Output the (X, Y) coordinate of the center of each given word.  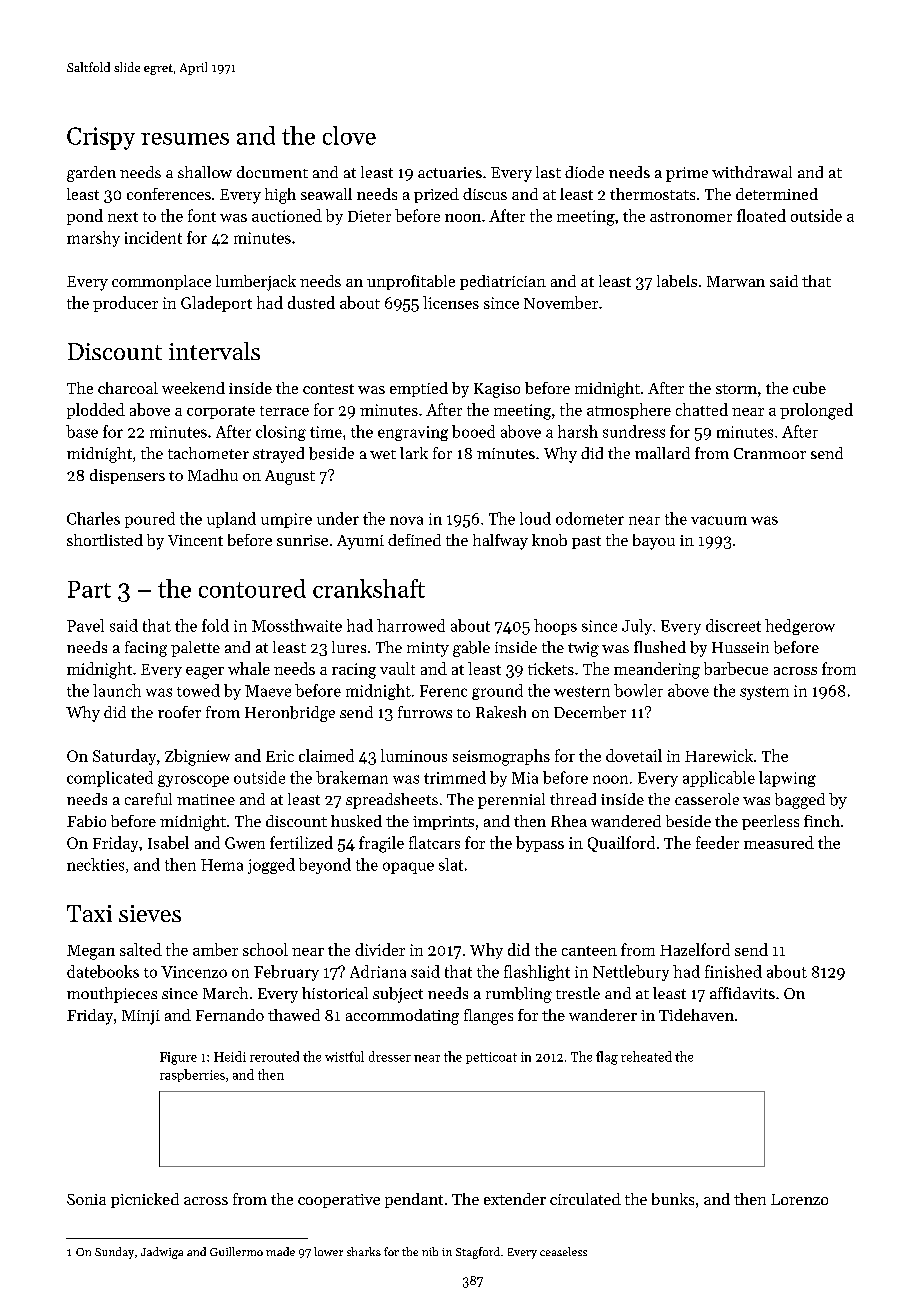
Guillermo (236, 1251)
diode (584, 172)
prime (687, 174)
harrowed (411, 625)
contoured (252, 588)
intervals (214, 351)
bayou (654, 542)
